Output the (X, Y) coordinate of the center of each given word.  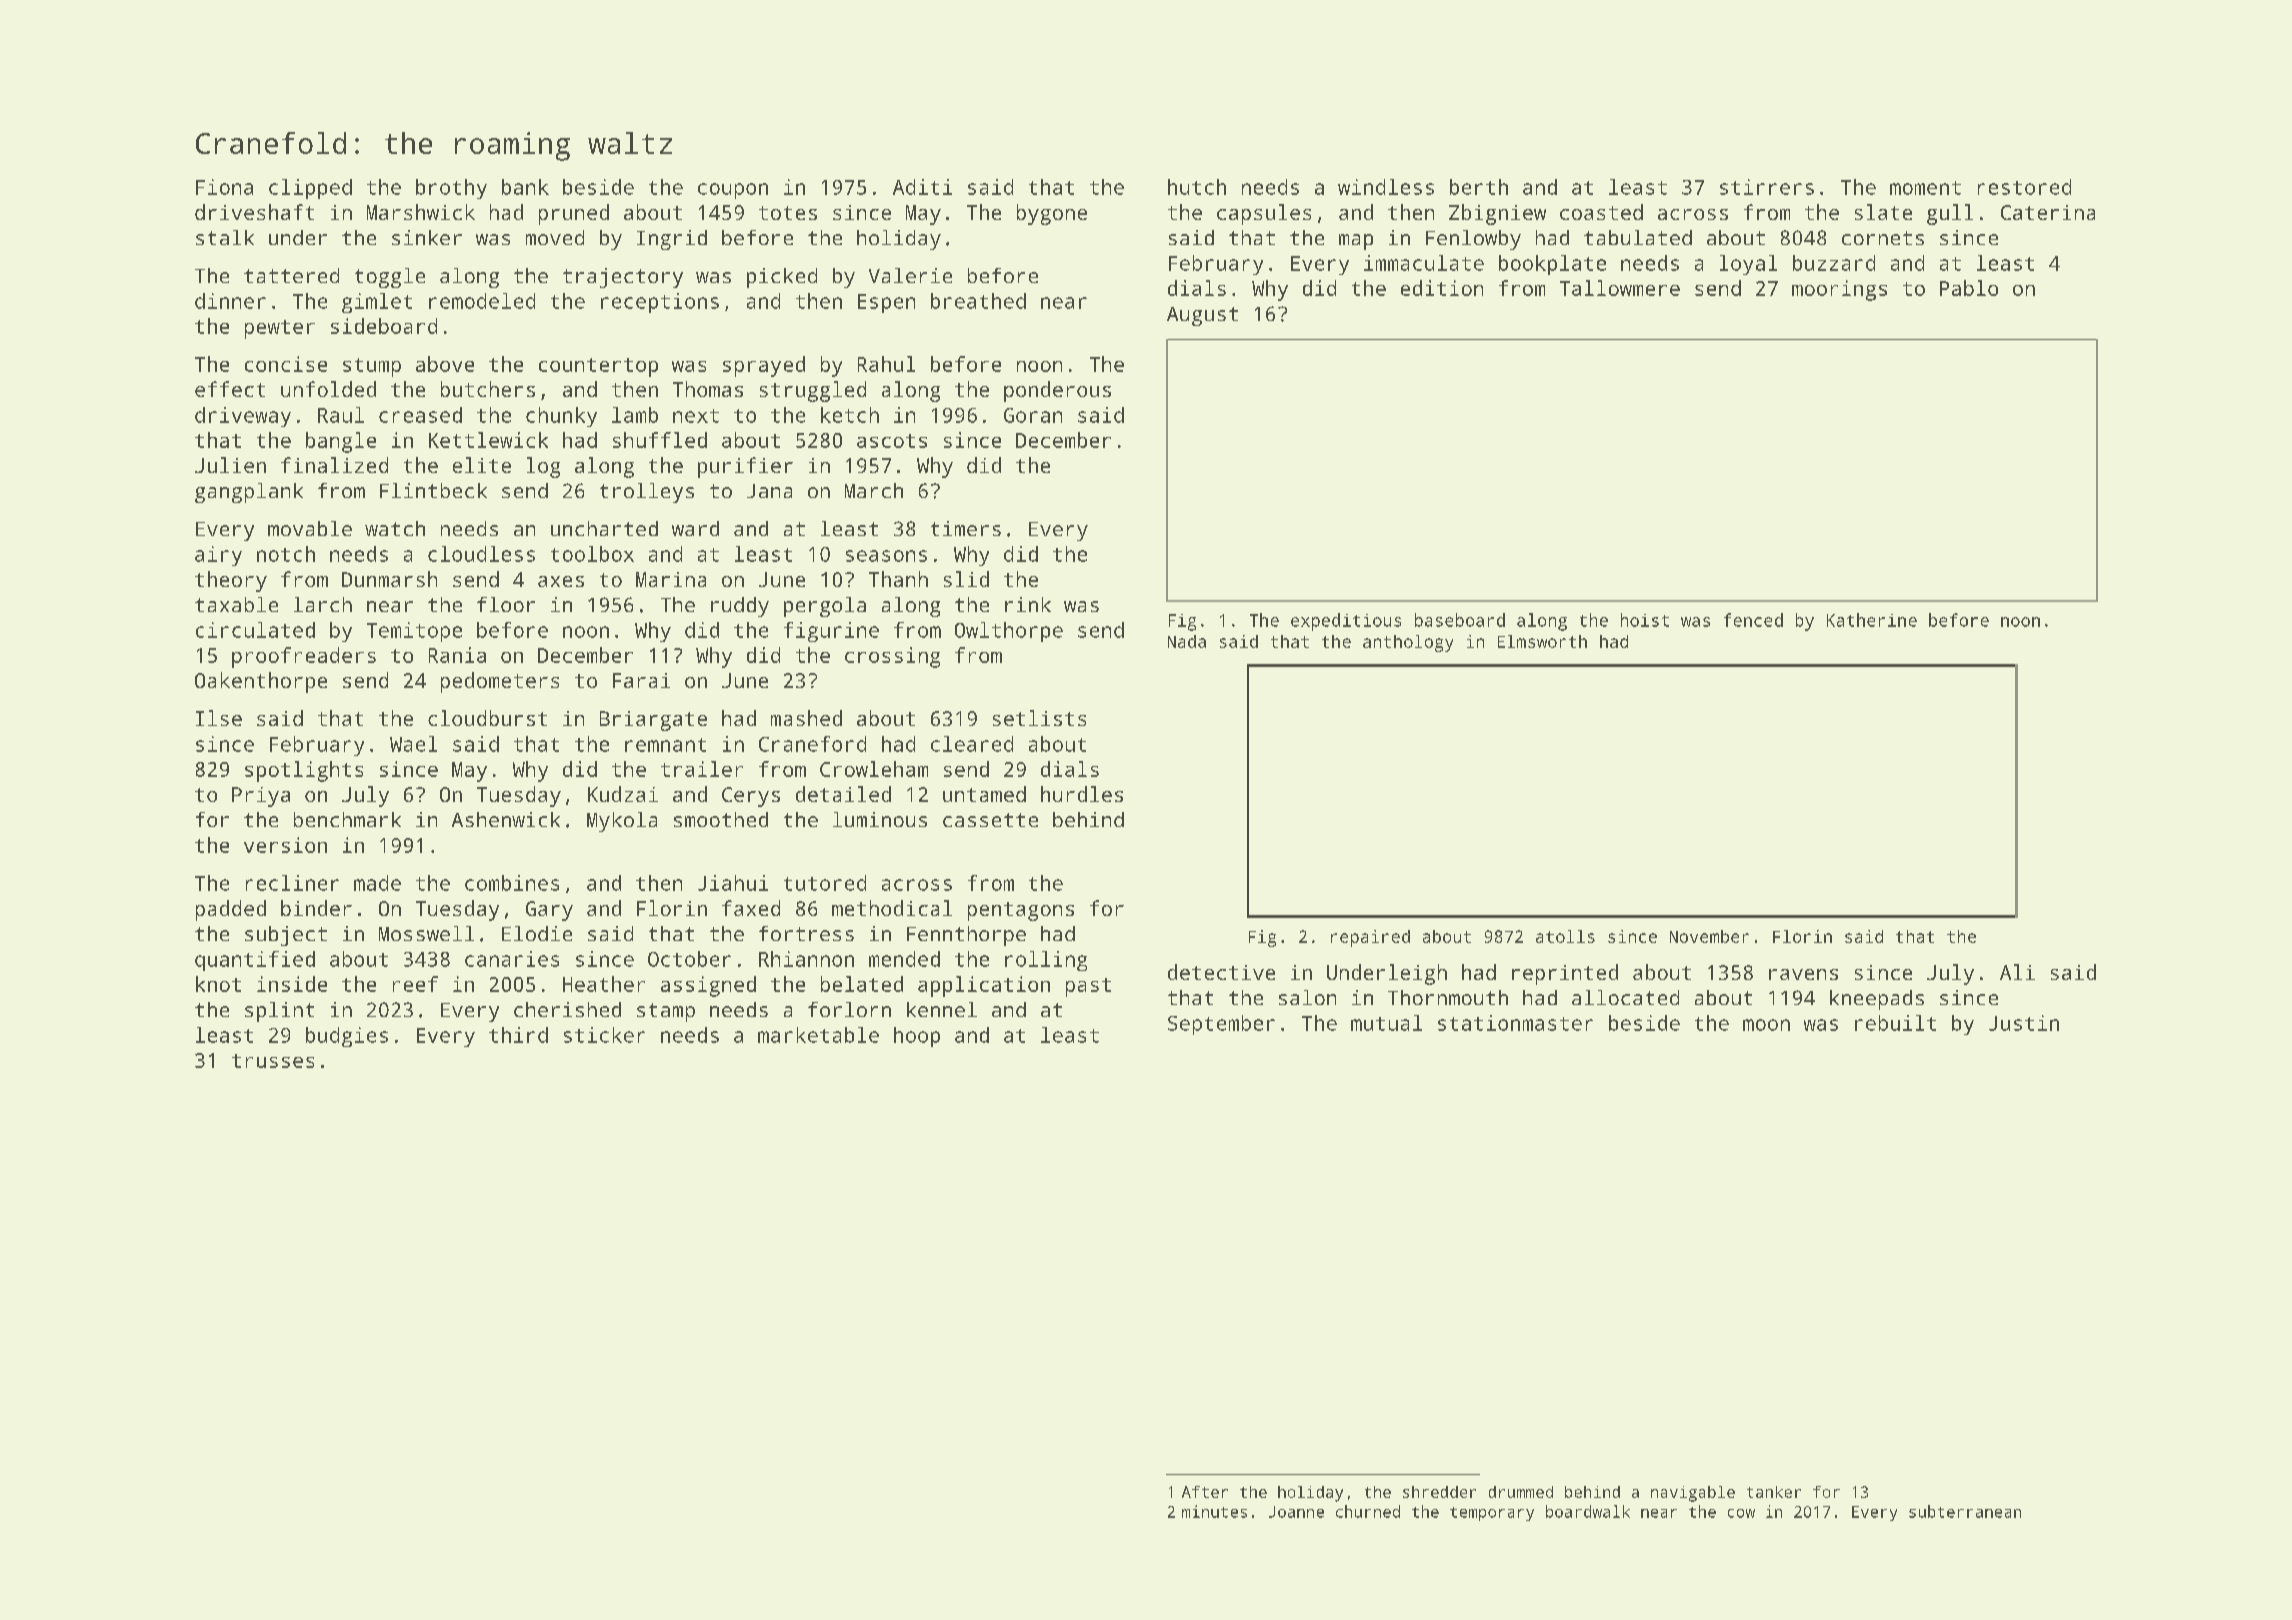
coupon (733, 191)
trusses (273, 1061)
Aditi (922, 187)
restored (2024, 187)
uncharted (604, 528)
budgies (347, 1037)
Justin (2024, 1023)
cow (1741, 1513)
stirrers (1767, 187)
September (1221, 1025)
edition (1442, 288)
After (1205, 1492)
